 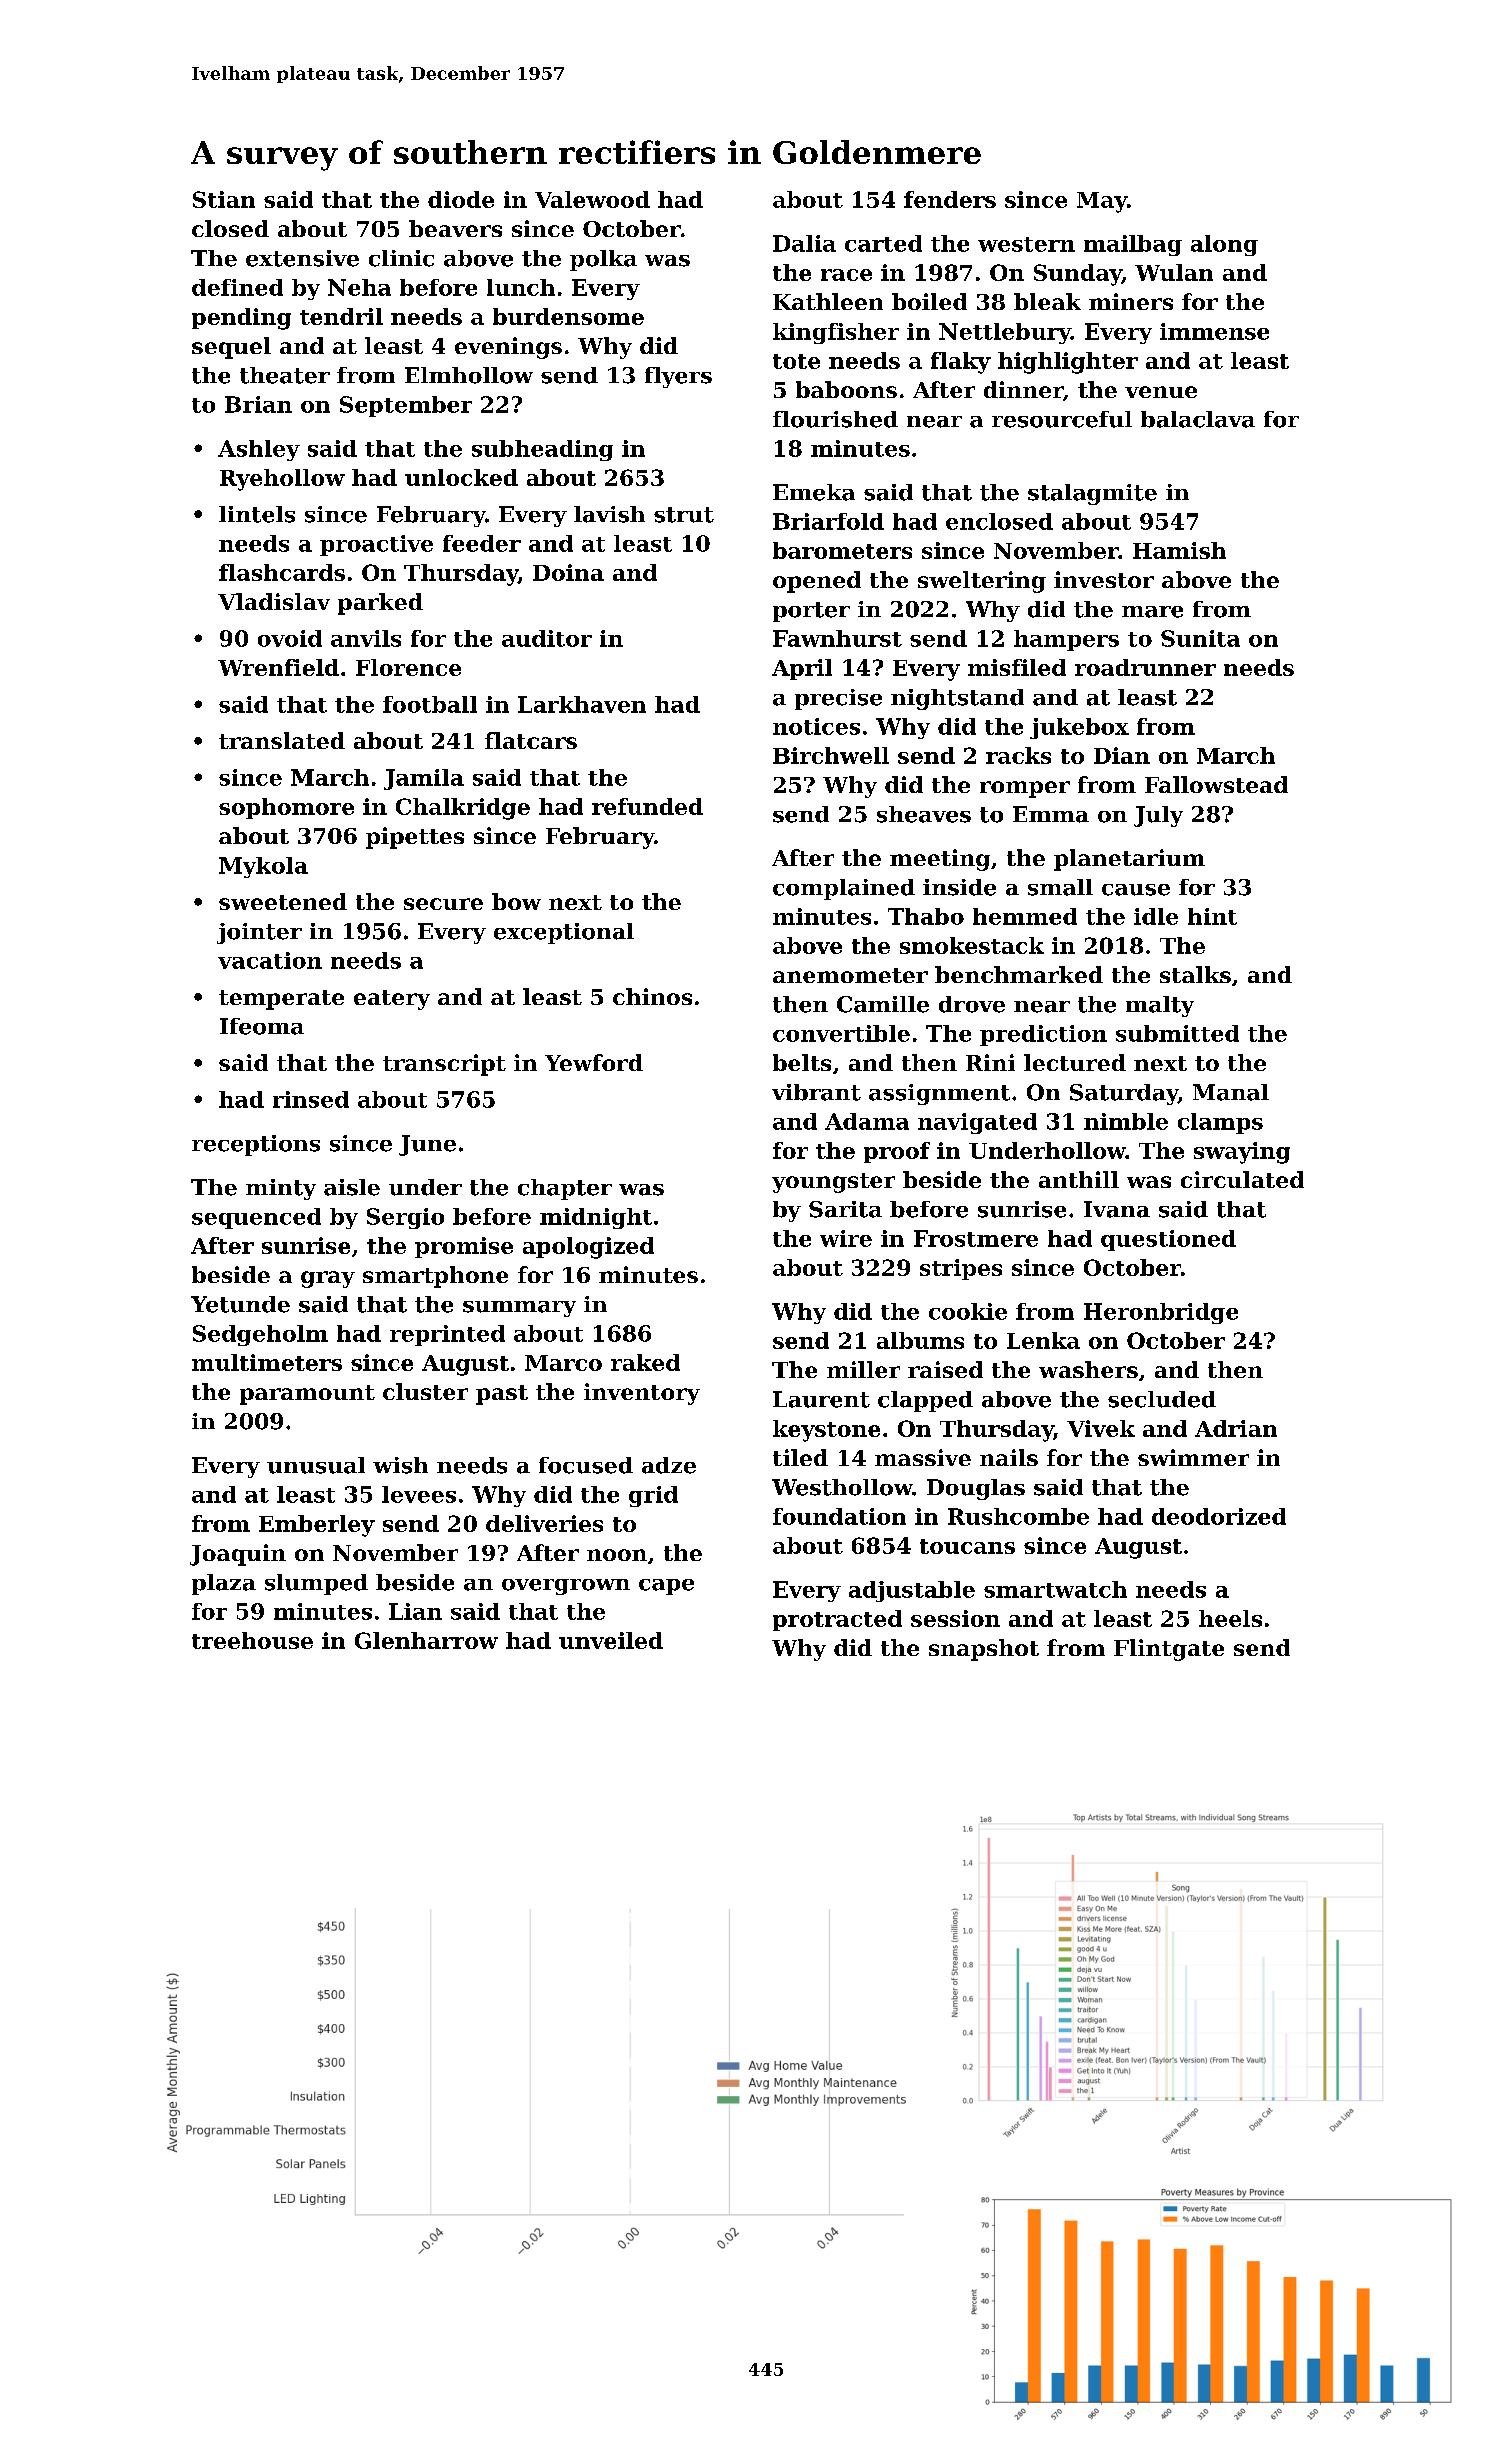 What do you see at coordinates (424, 779) in the screenshot?
I see `Jamila` at bounding box center [424, 779].
